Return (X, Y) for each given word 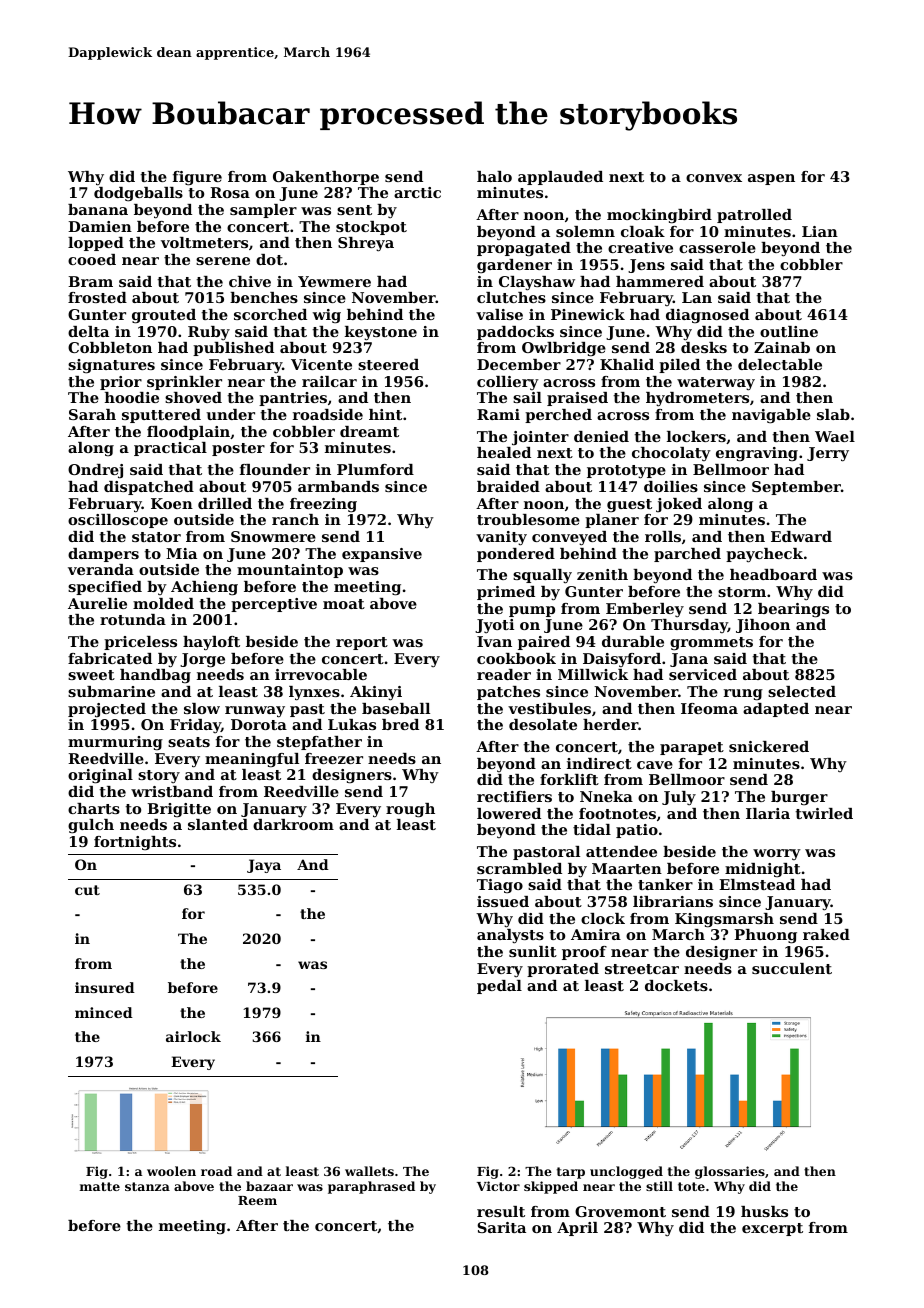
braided (508, 486)
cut (87, 890)
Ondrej (95, 471)
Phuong (765, 936)
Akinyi (376, 693)
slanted (218, 824)
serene (223, 261)
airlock (193, 1036)
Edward (801, 536)
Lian (820, 231)
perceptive (274, 605)
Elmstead (757, 884)
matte (100, 1186)
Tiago (500, 886)
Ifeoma (709, 708)
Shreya (366, 244)
